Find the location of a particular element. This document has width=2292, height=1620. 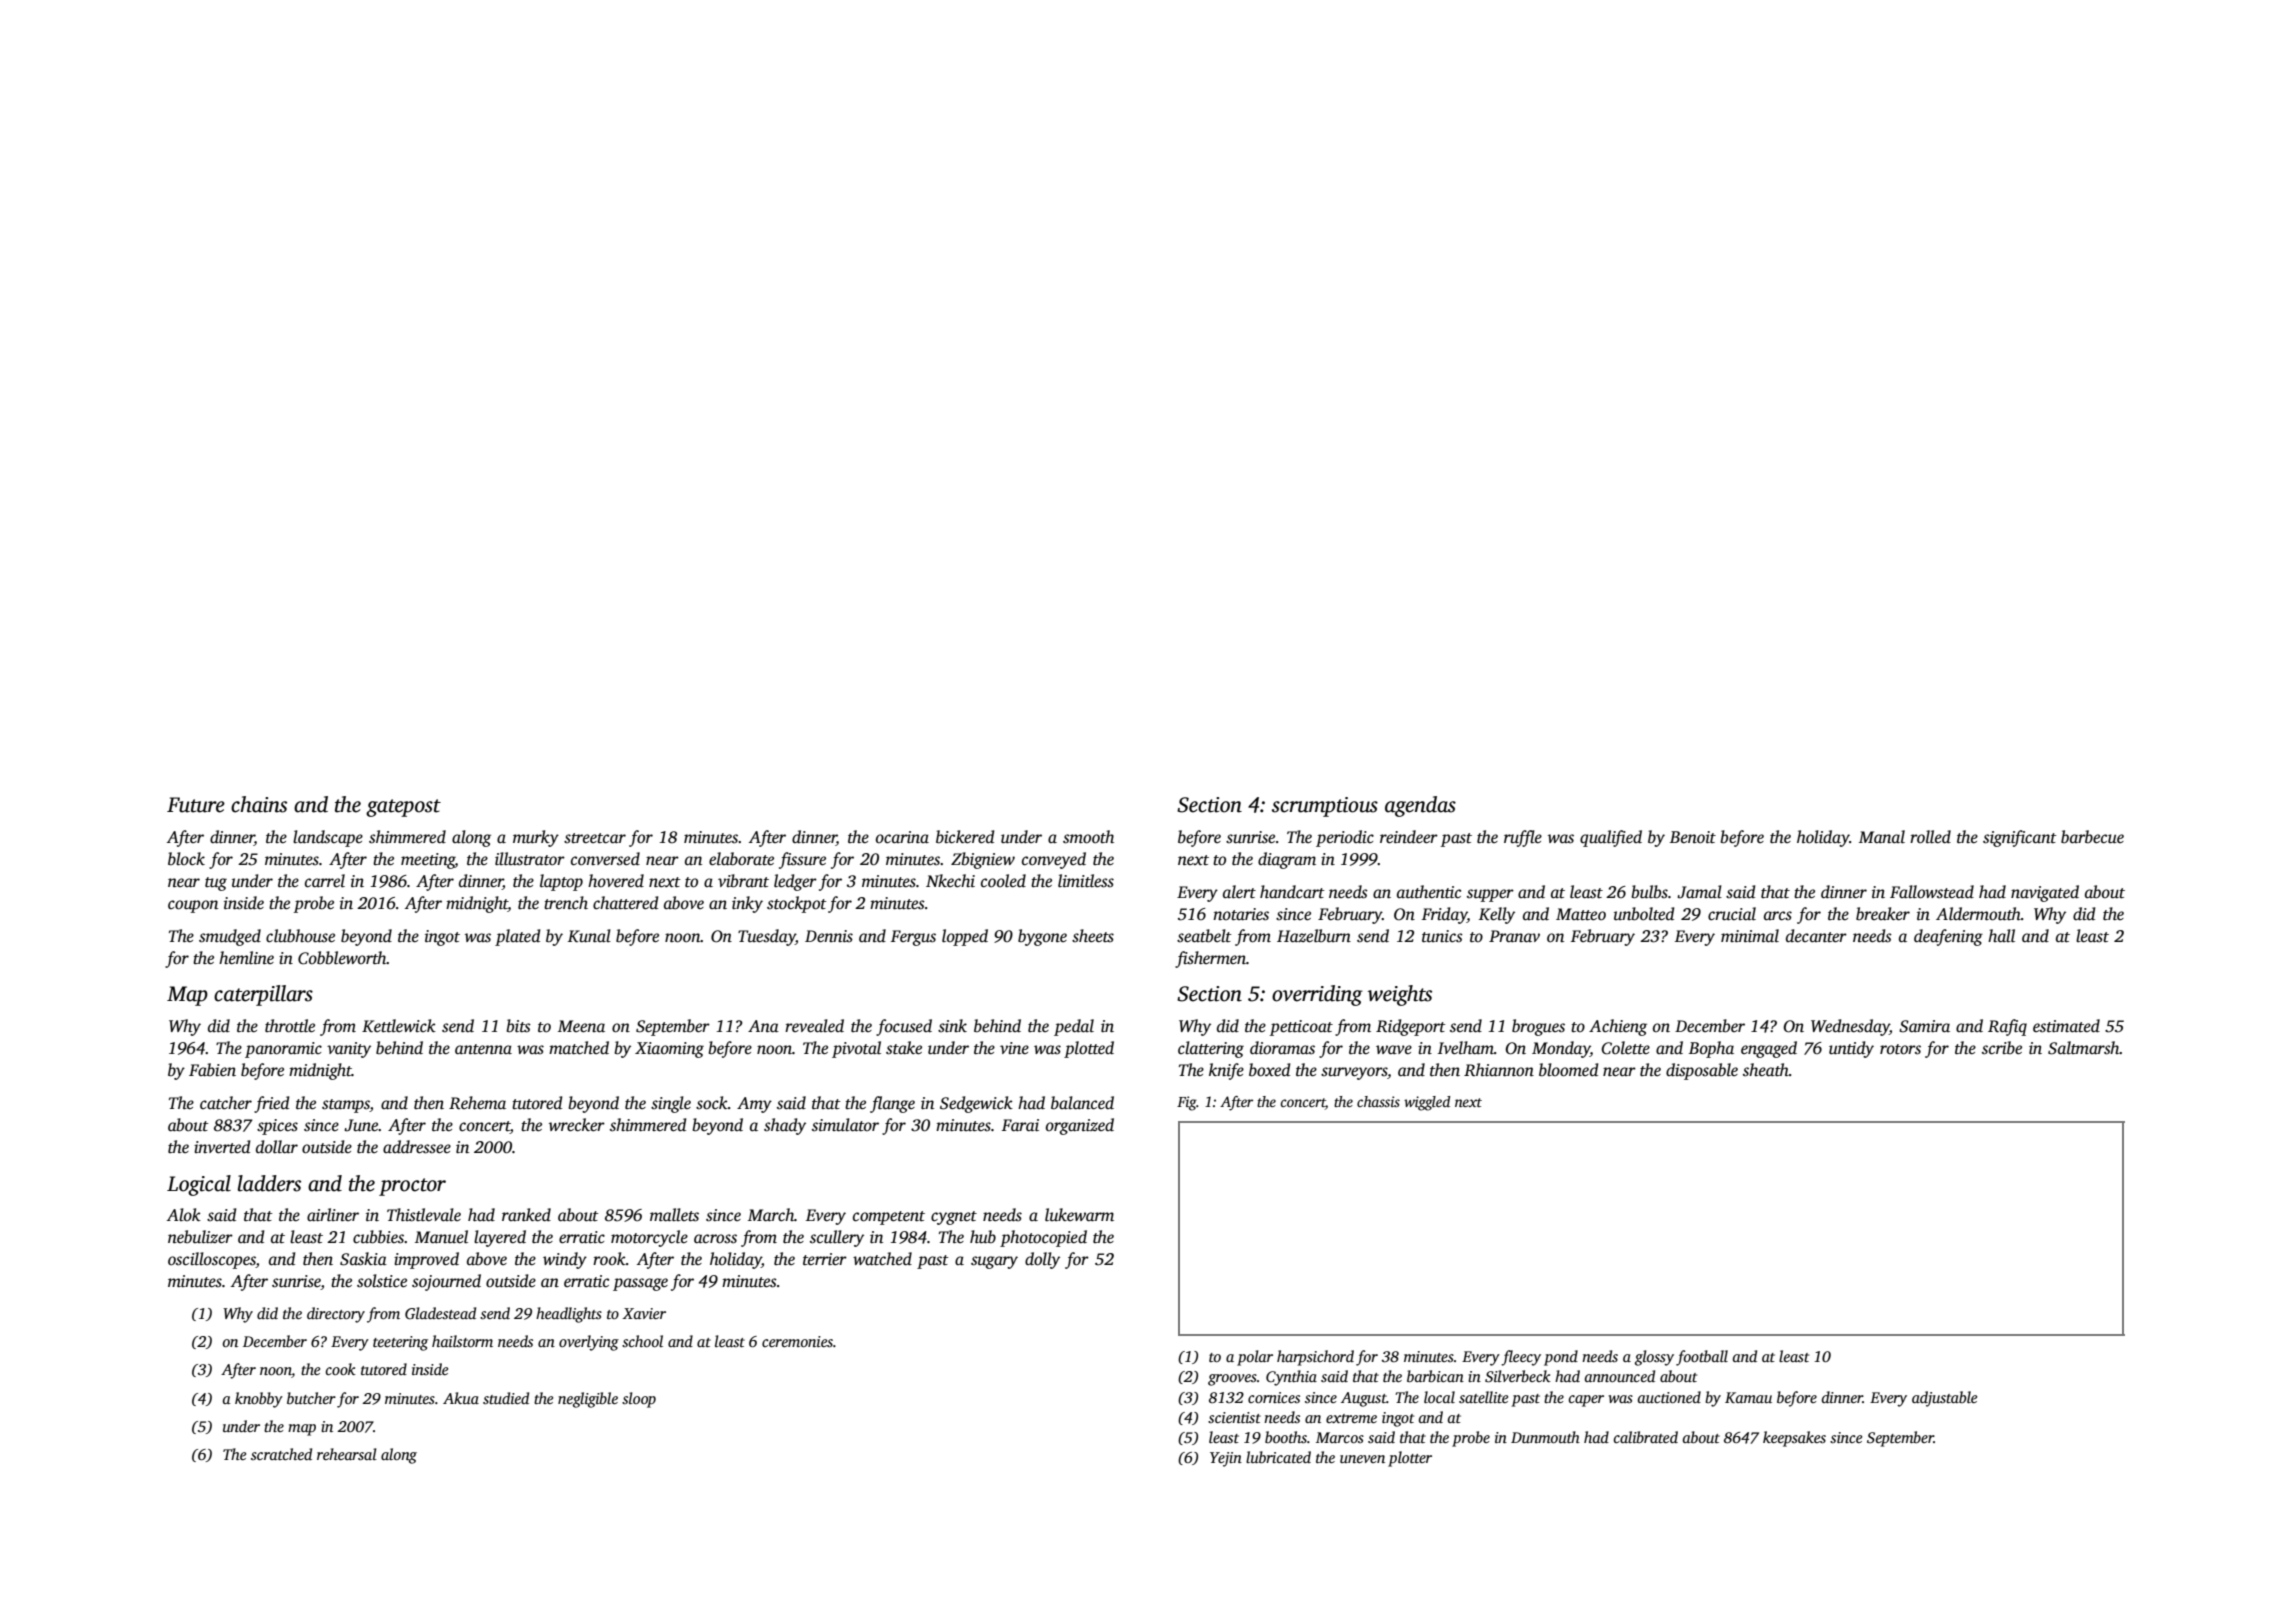

Samira is located at coordinates (1924, 1026).
